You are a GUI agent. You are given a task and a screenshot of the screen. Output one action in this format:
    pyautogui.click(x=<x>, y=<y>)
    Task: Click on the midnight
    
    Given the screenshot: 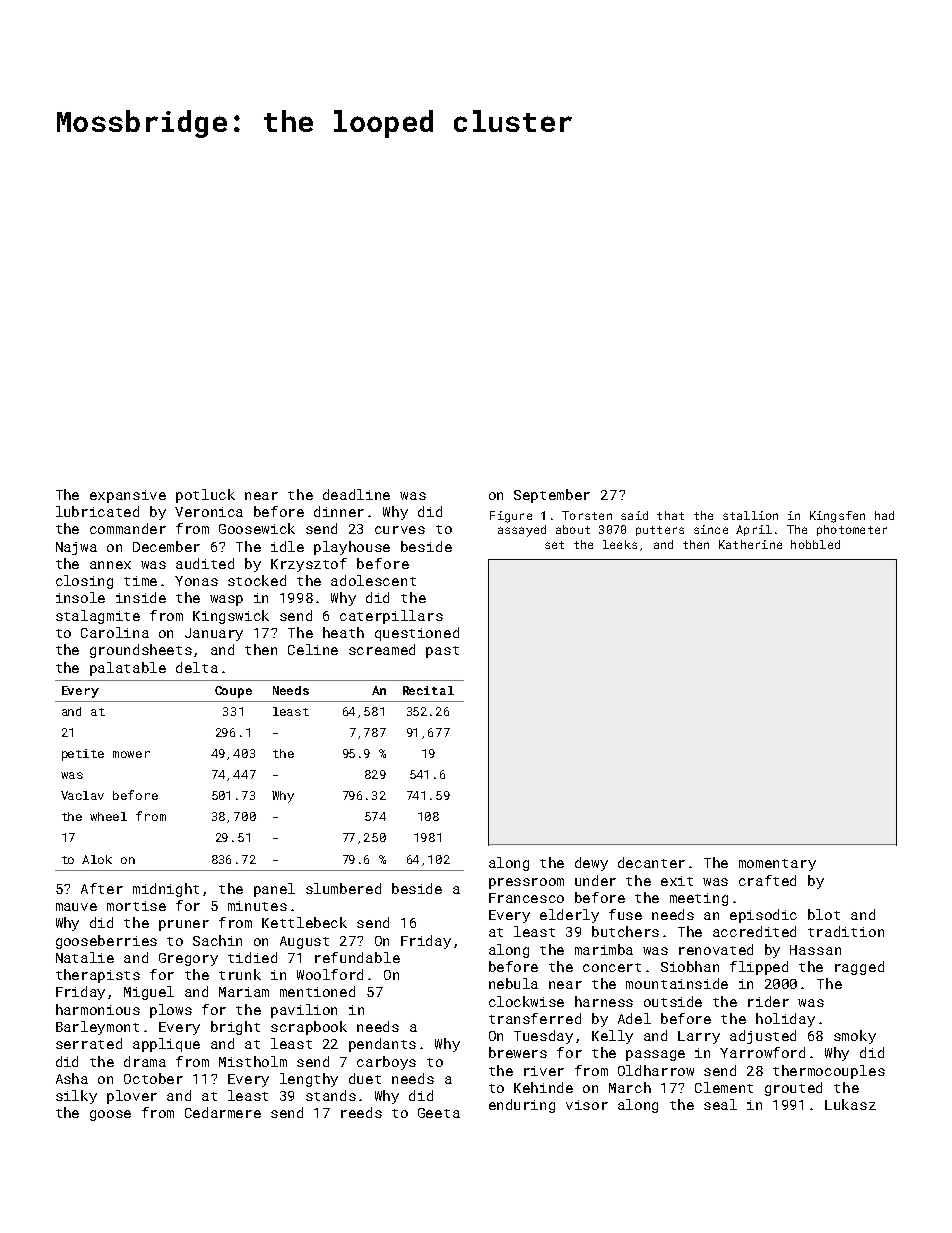 What is the action you would take?
    pyautogui.click(x=166, y=890)
